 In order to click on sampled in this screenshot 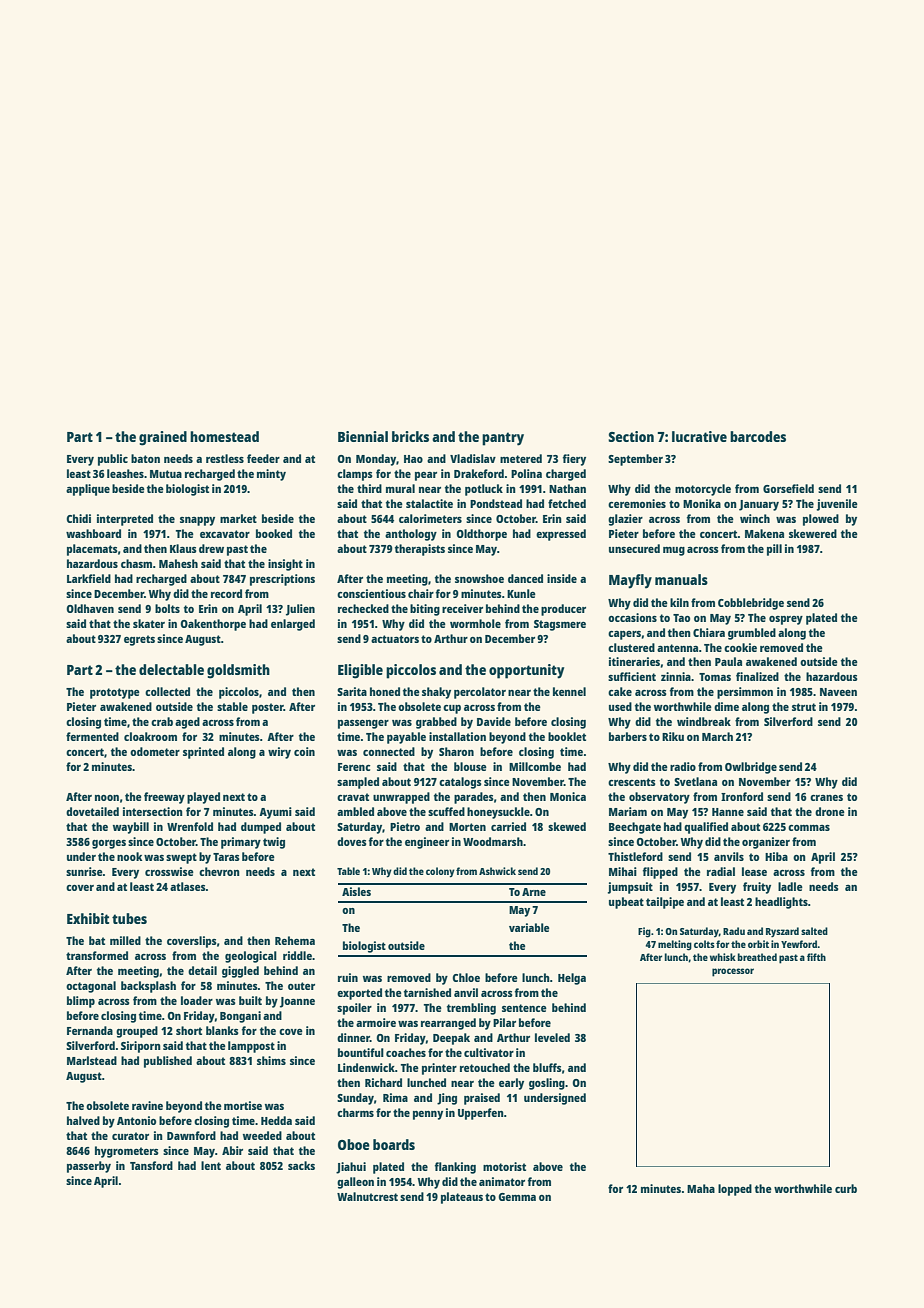, I will do `click(358, 783)`.
